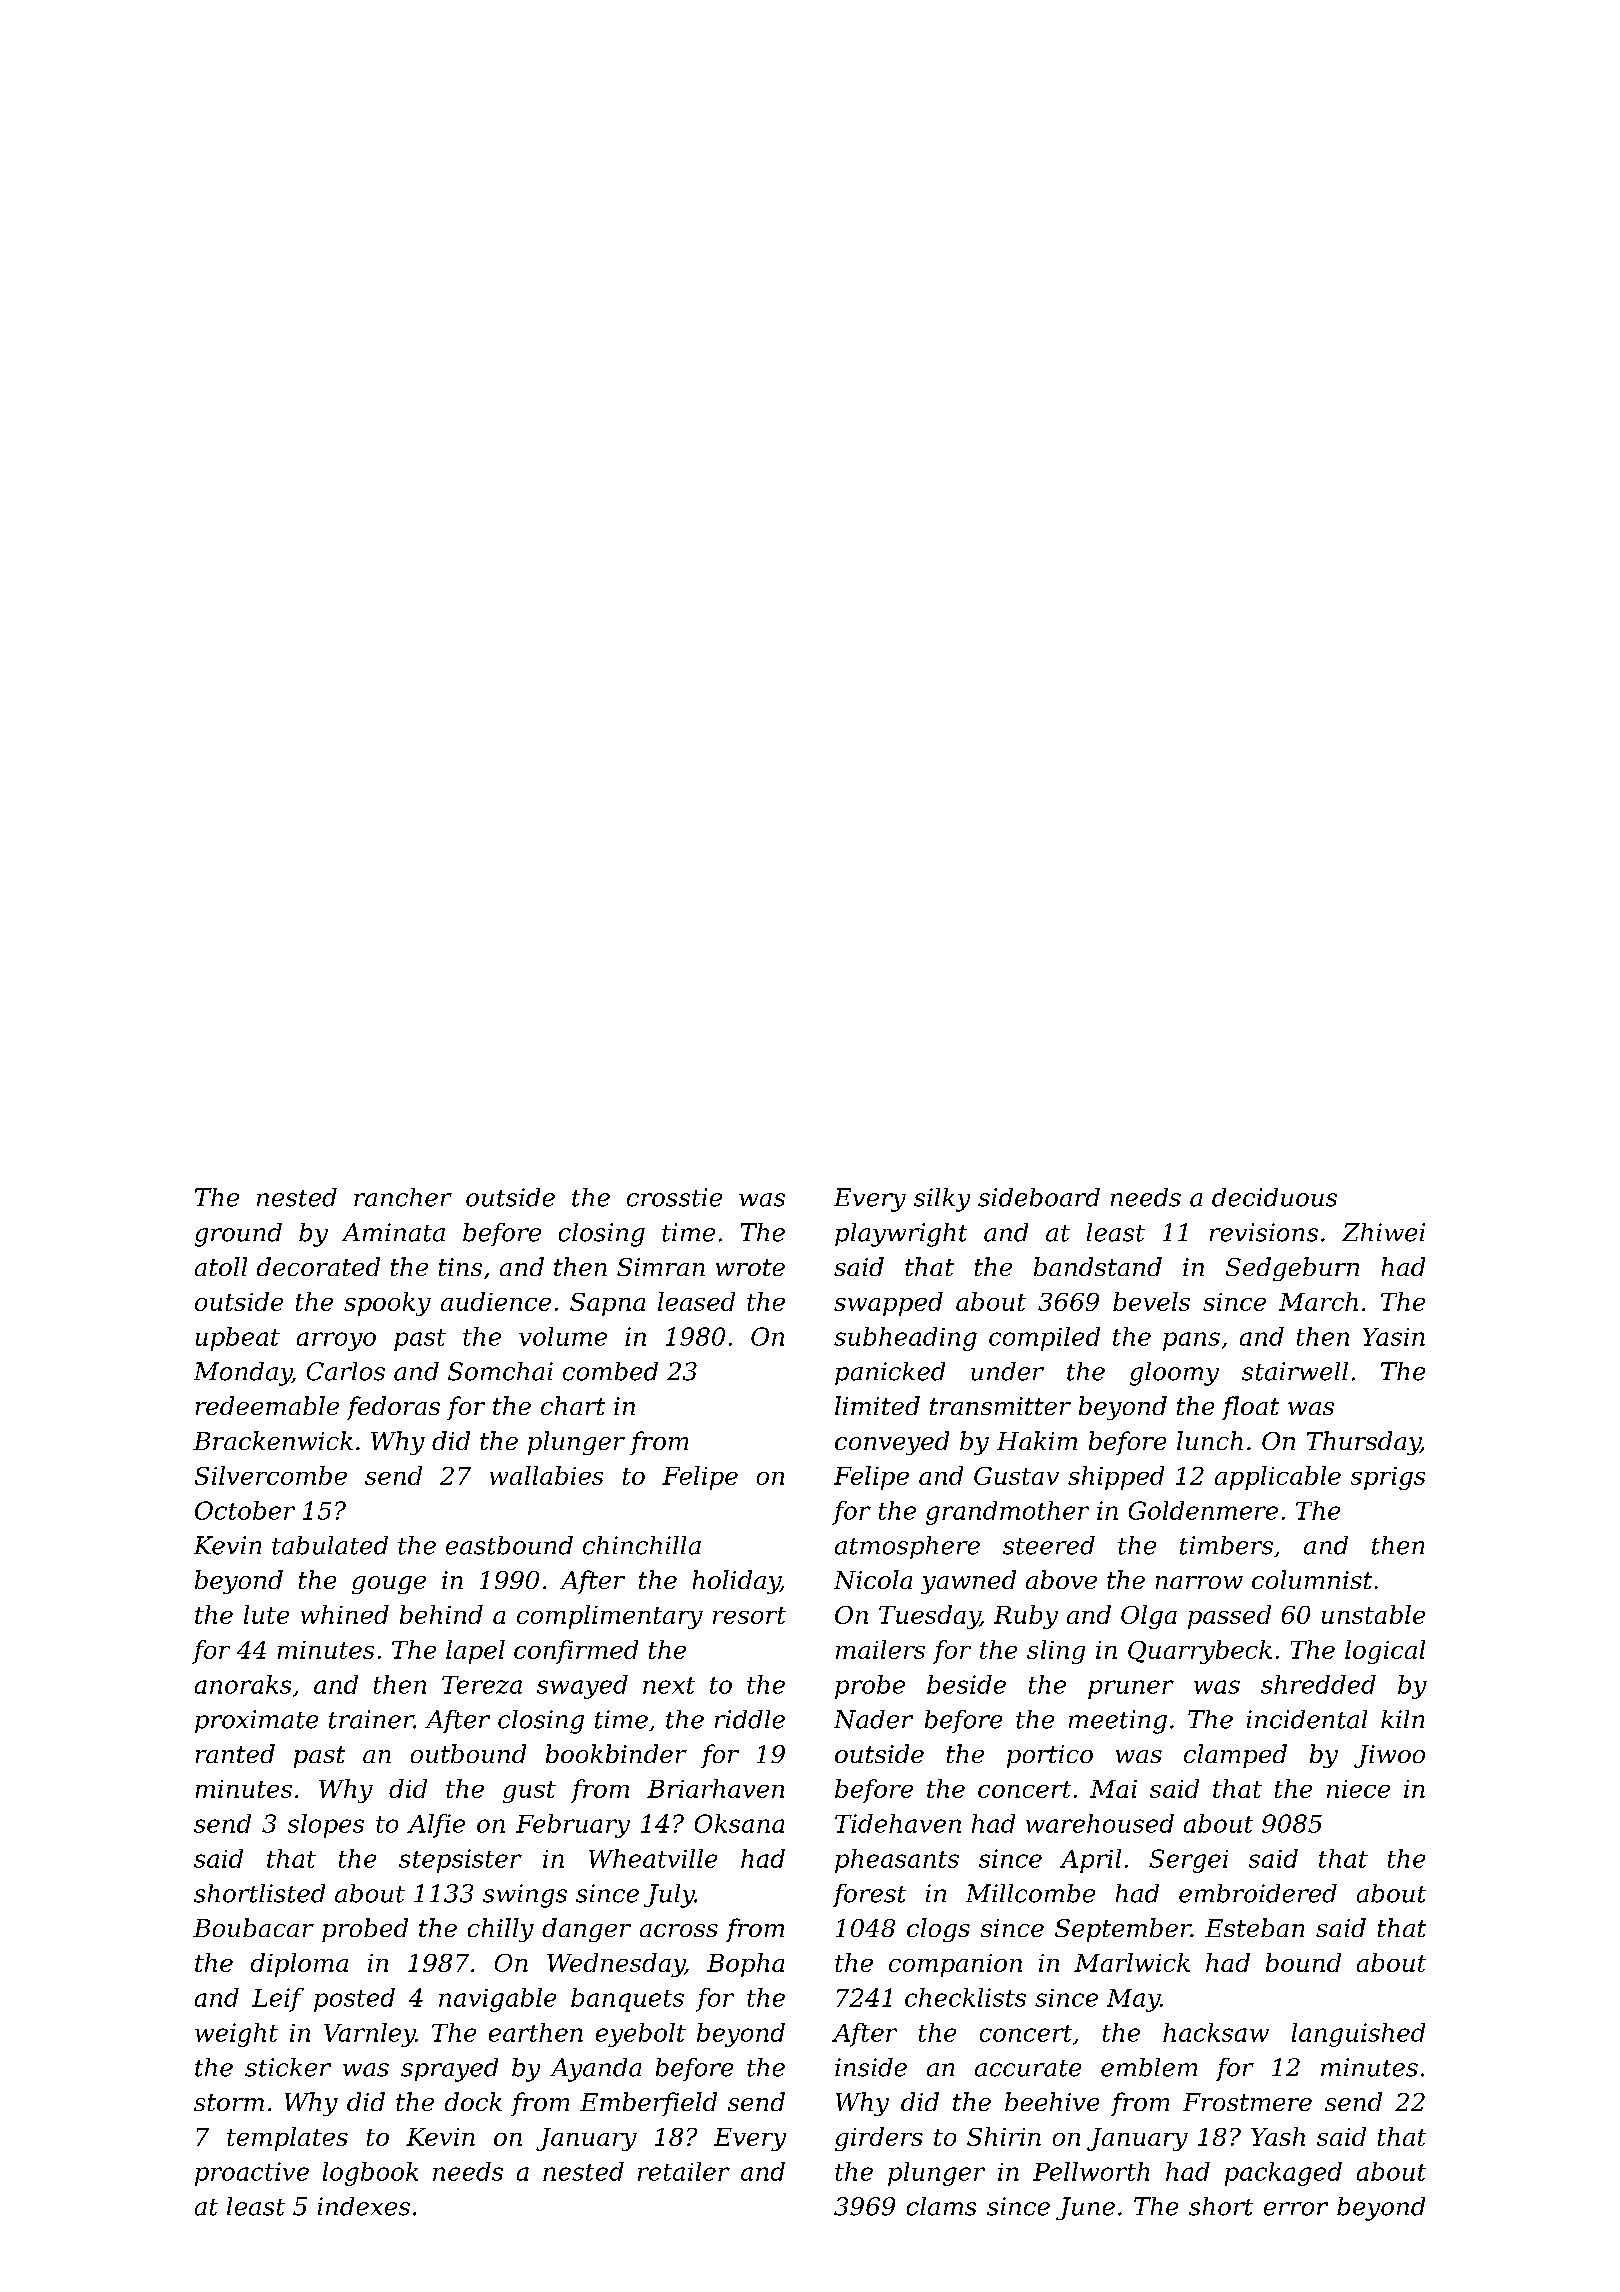 The image size is (1620, 2292). What do you see at coordinates (1292, 1269) in the screenshot?
I see `Sedgeburn` at bounding box center [1292, 1269].
